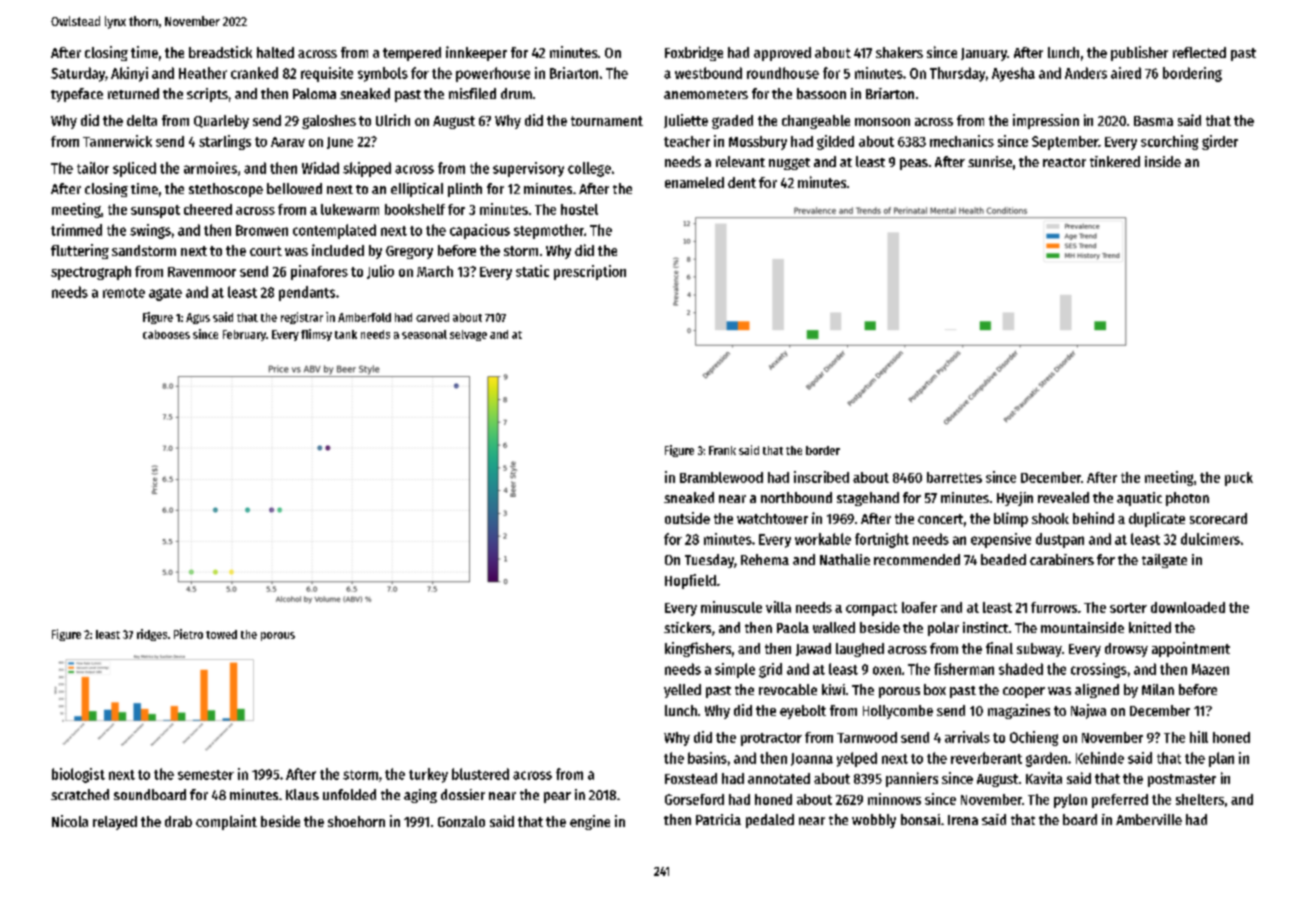  What do you see at coordinates (1200, 799) in the document?
I see `shelters` at bounding box center [1200, 799].
